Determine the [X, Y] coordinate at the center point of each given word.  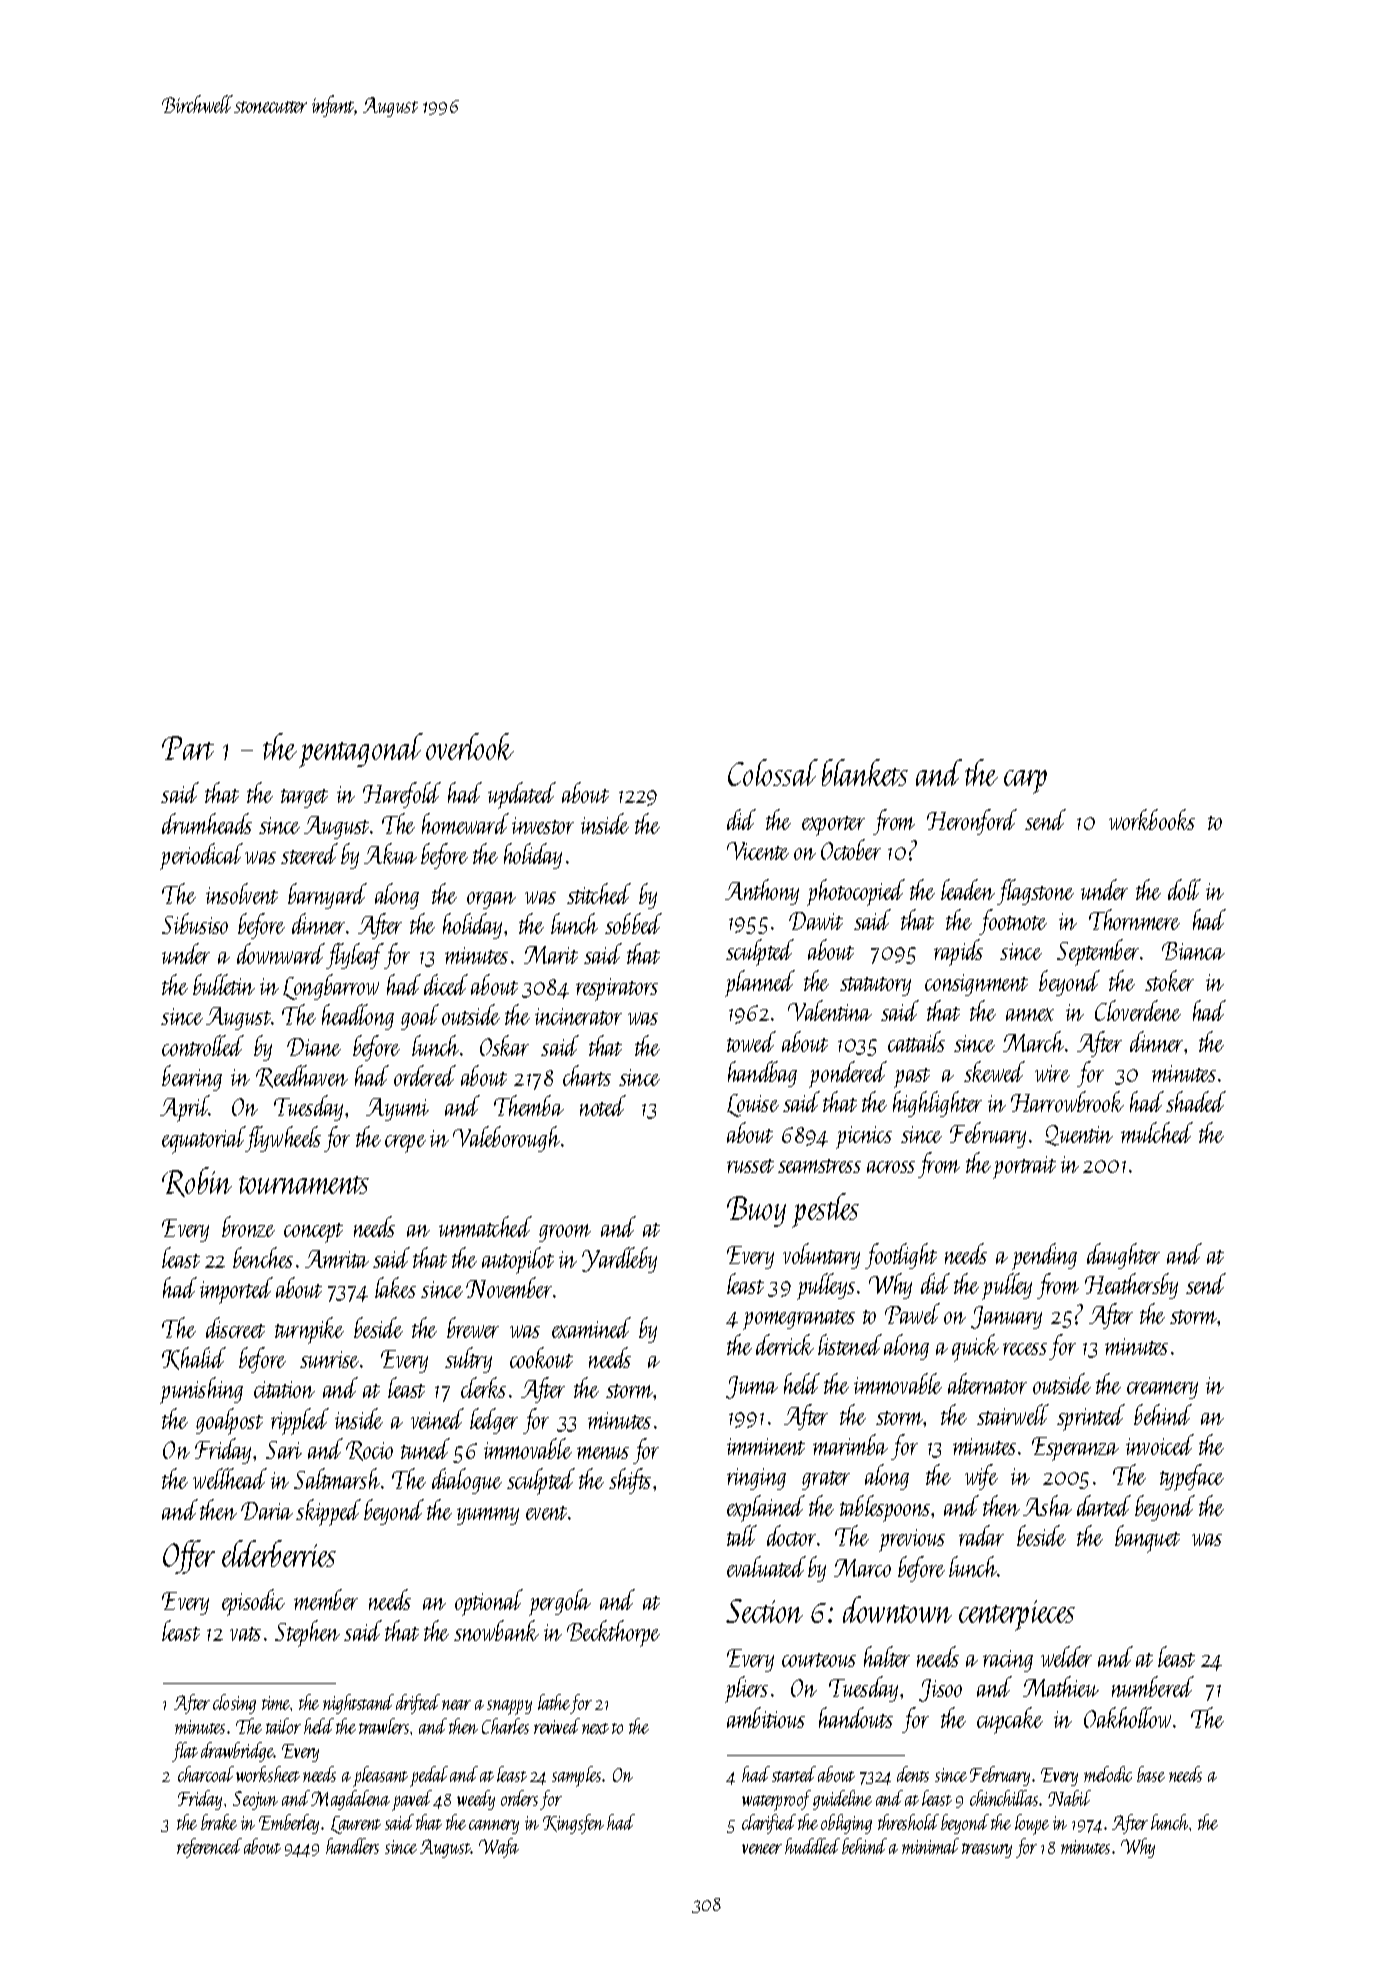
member [326, 1599]
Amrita [337, 1259]
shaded [1196, 1101]
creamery [1162, 1390]
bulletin [224, 984]
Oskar [504, 1045]
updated [522, 795]
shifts [630, 1481]
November [509, 1287]
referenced [209, 1848]
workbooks [1152, 819]
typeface [1192, 1477]
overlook [470, 746]
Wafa [499, 1848]
